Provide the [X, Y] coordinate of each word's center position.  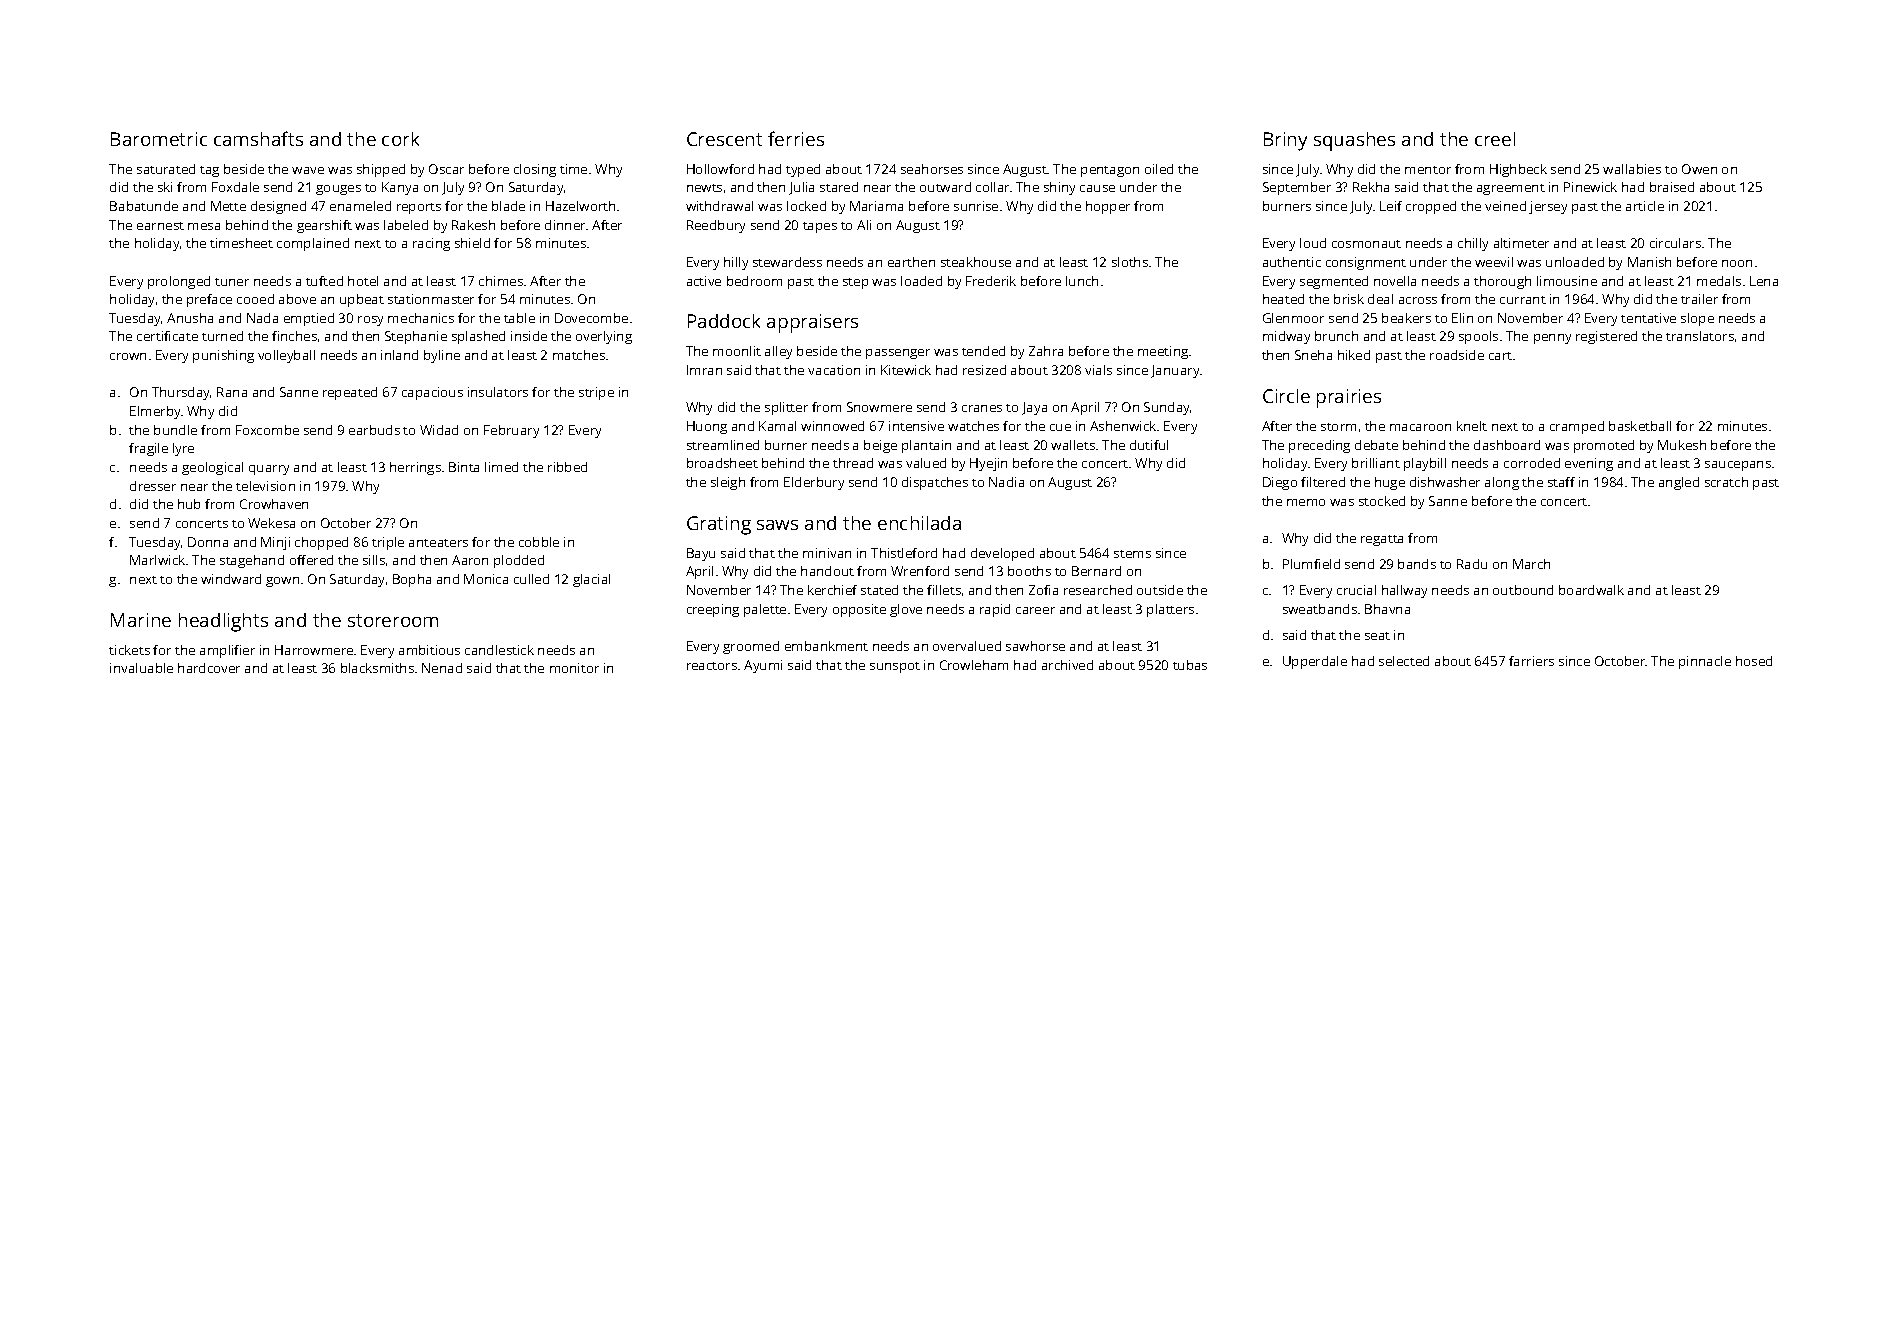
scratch [1726, 482]
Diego [1280, 483]
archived [1067, 665]
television [265, 486]
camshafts [258, 138]
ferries [796, 138]
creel [1495, 139]
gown [282, 582]
